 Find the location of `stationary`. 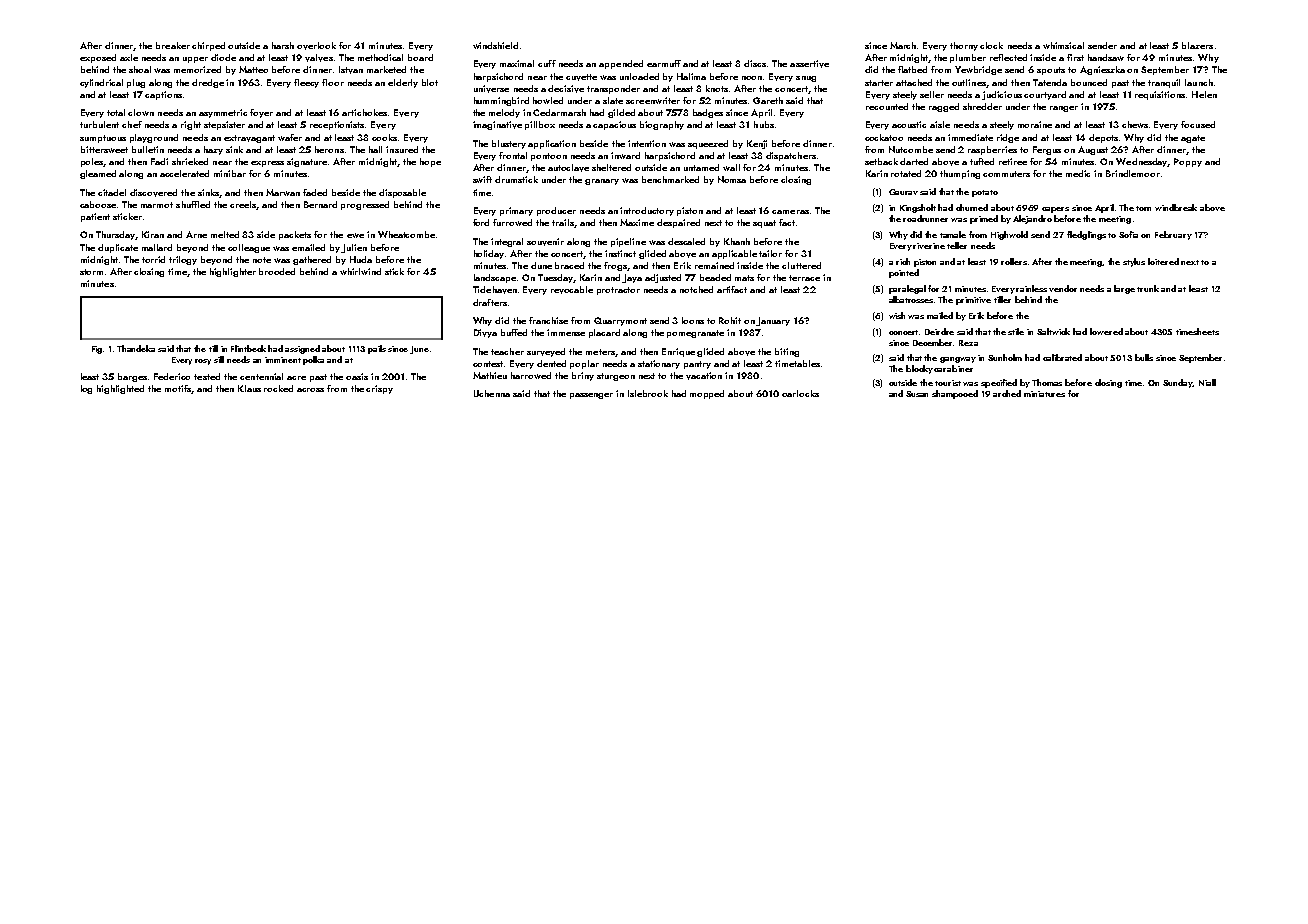

stationary is located at coordinates (659, 364).
